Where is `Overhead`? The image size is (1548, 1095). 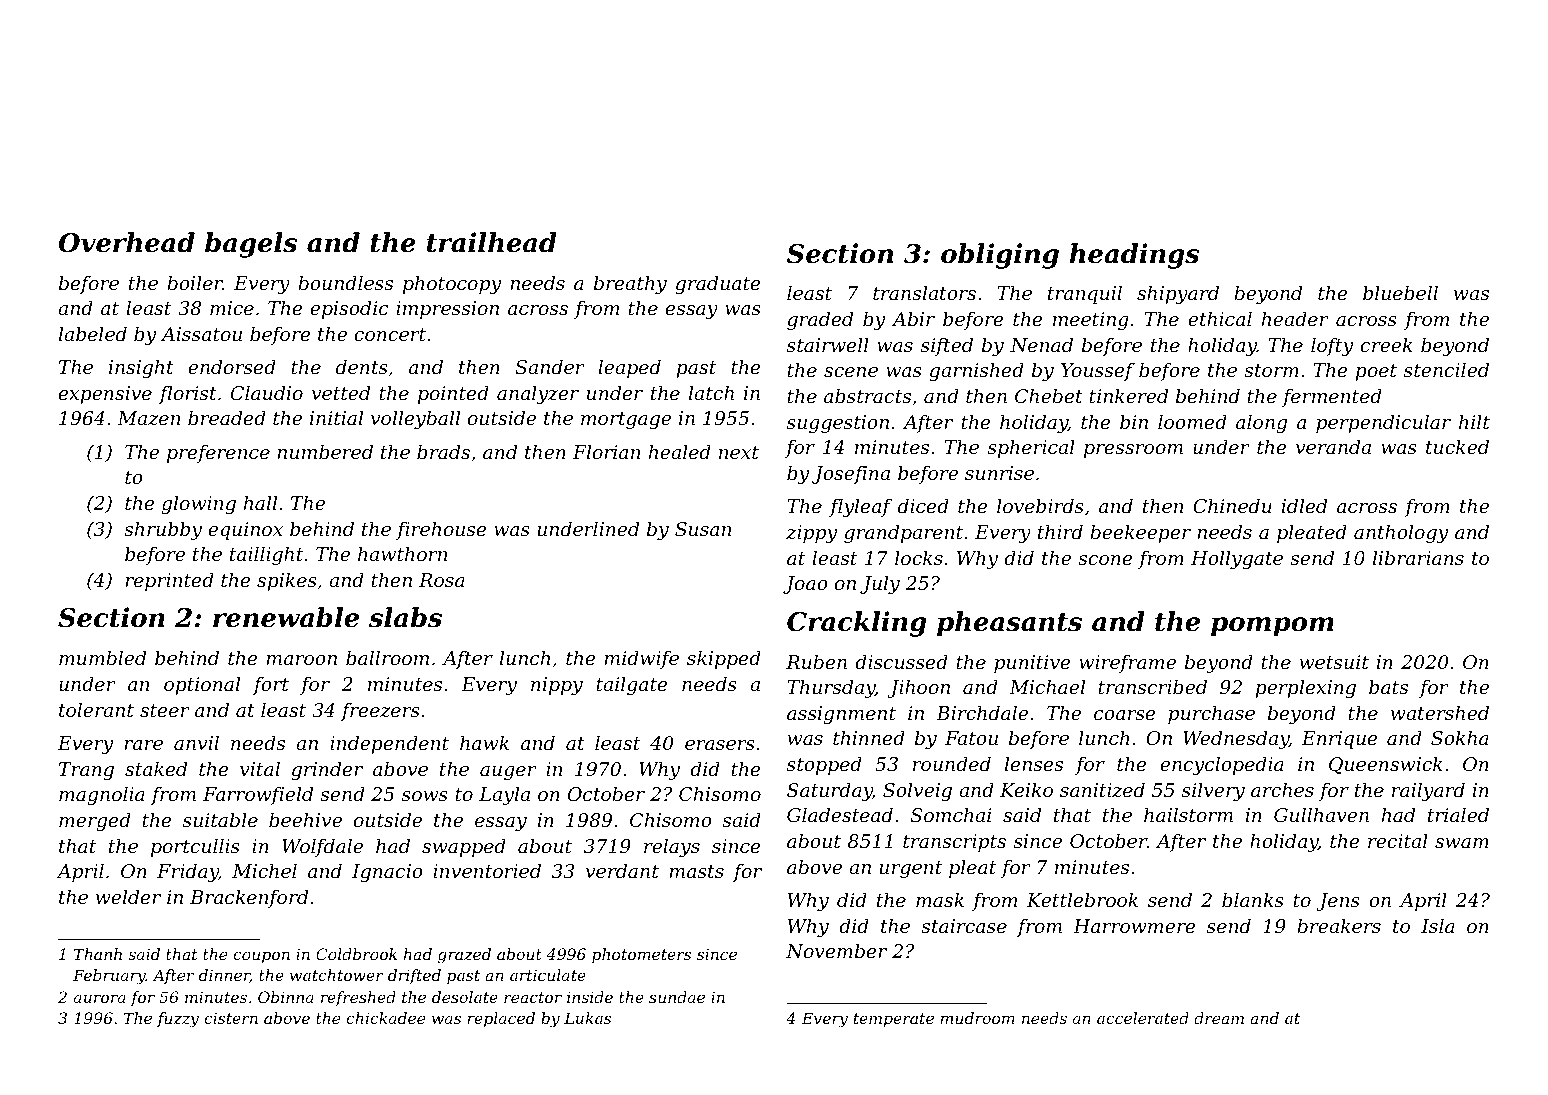
Overhead is located at coordinates (127, 242).
